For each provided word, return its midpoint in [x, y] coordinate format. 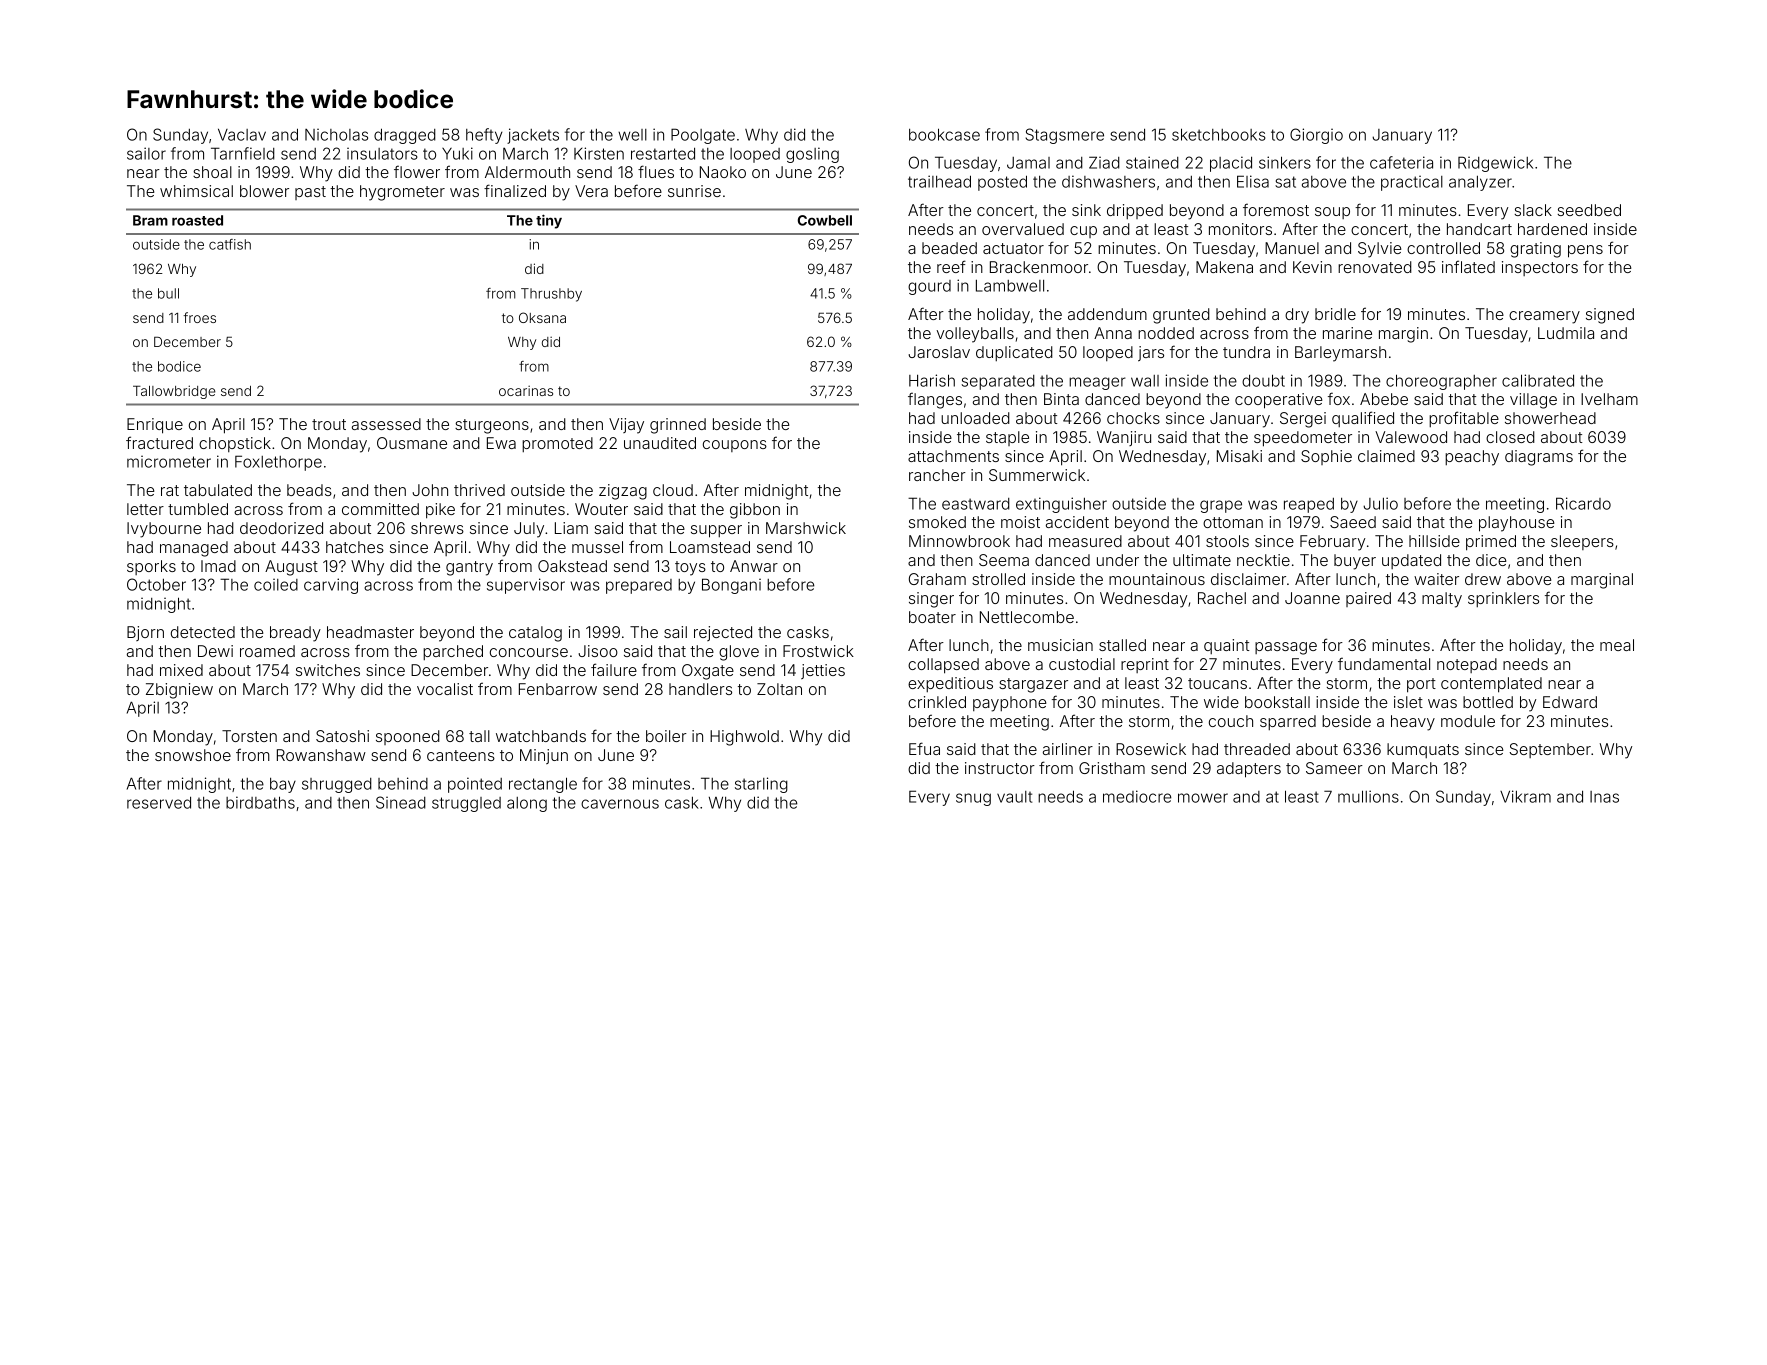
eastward [976, 504]
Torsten [249, 736]
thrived [479, 490]
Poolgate [703, 136]
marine [1347, 333]
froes [199, 317]
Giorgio [1316, 136]
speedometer [1303, 439]
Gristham [1112, 768]
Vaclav [242, 135]
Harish [932, 380]
